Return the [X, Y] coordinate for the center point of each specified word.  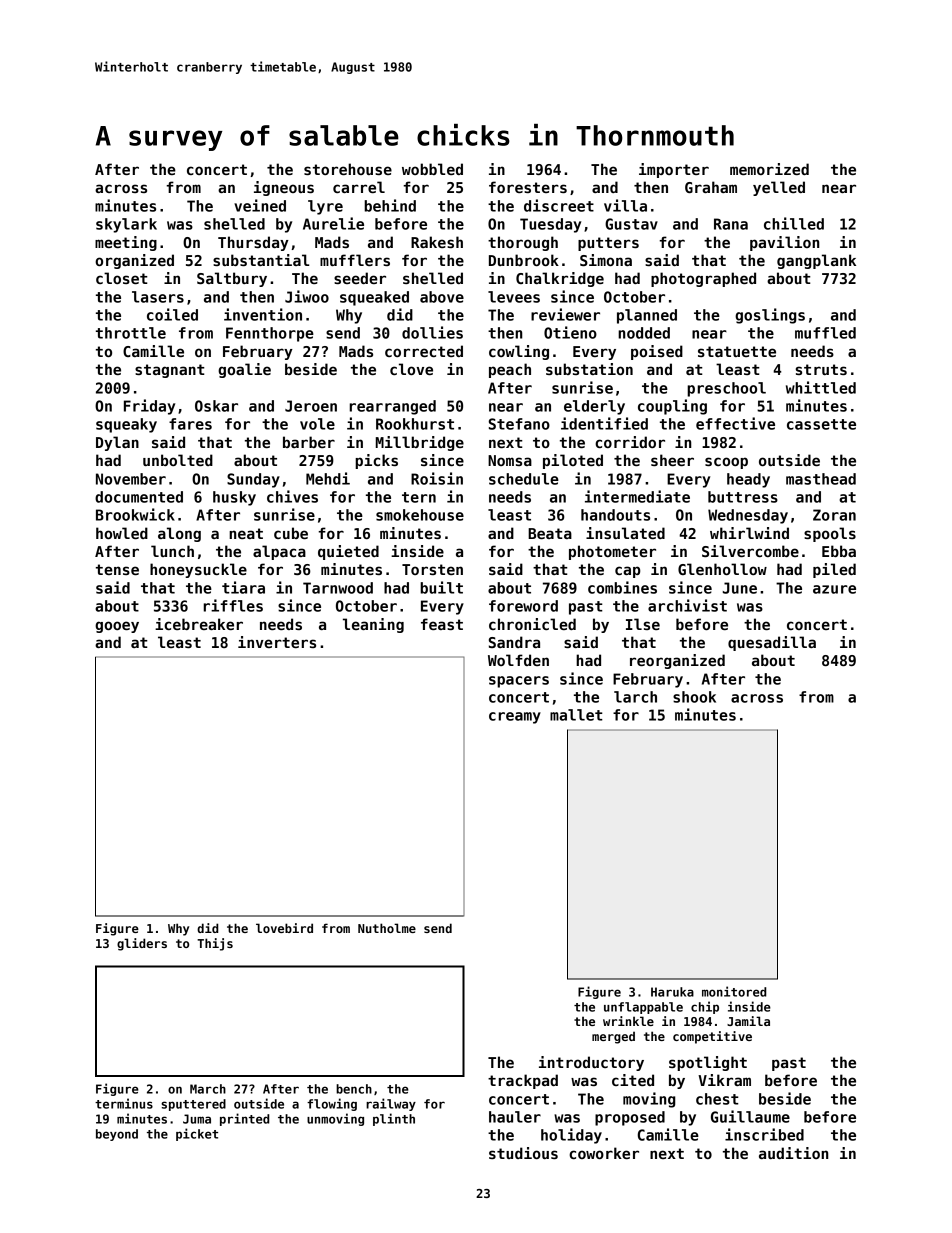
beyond [117, 1135]
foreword [523, 606]
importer [674, 170]
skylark [126, 225]
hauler [515, 1117]
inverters [277, 642]
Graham [711, 187]
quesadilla [772, 643]
